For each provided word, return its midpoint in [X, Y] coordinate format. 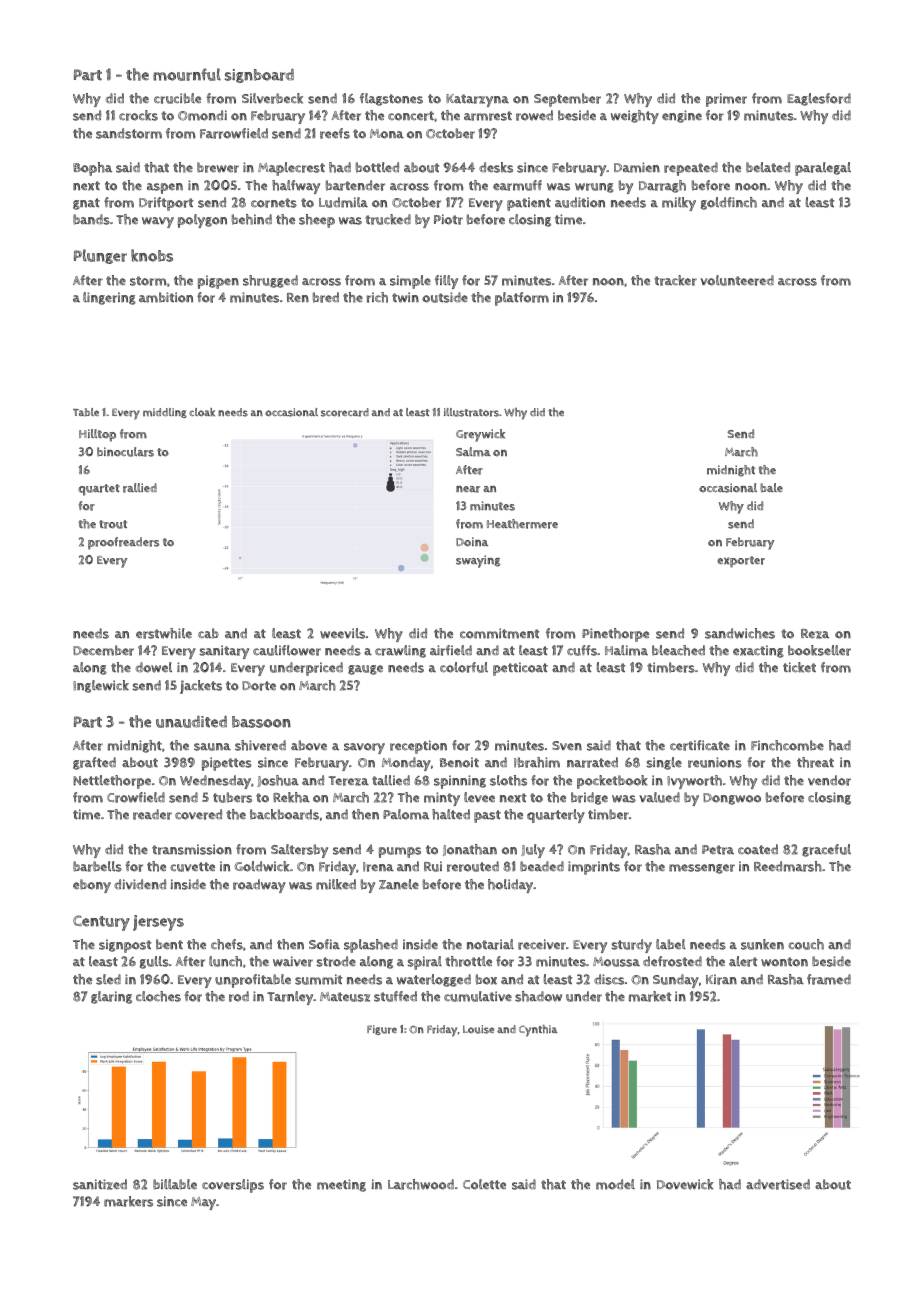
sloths [508, 780]
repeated [691, 169]
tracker [675, 280]
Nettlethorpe [112, 782]
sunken [762, 944]
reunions [715, 762]
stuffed [395, 996]
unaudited [191, 722]
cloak [202, 412]
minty [442, 799]
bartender [355, 185]
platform [522, 299]
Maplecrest [291, 169]
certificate [700, 745]
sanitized [100, 1184]
